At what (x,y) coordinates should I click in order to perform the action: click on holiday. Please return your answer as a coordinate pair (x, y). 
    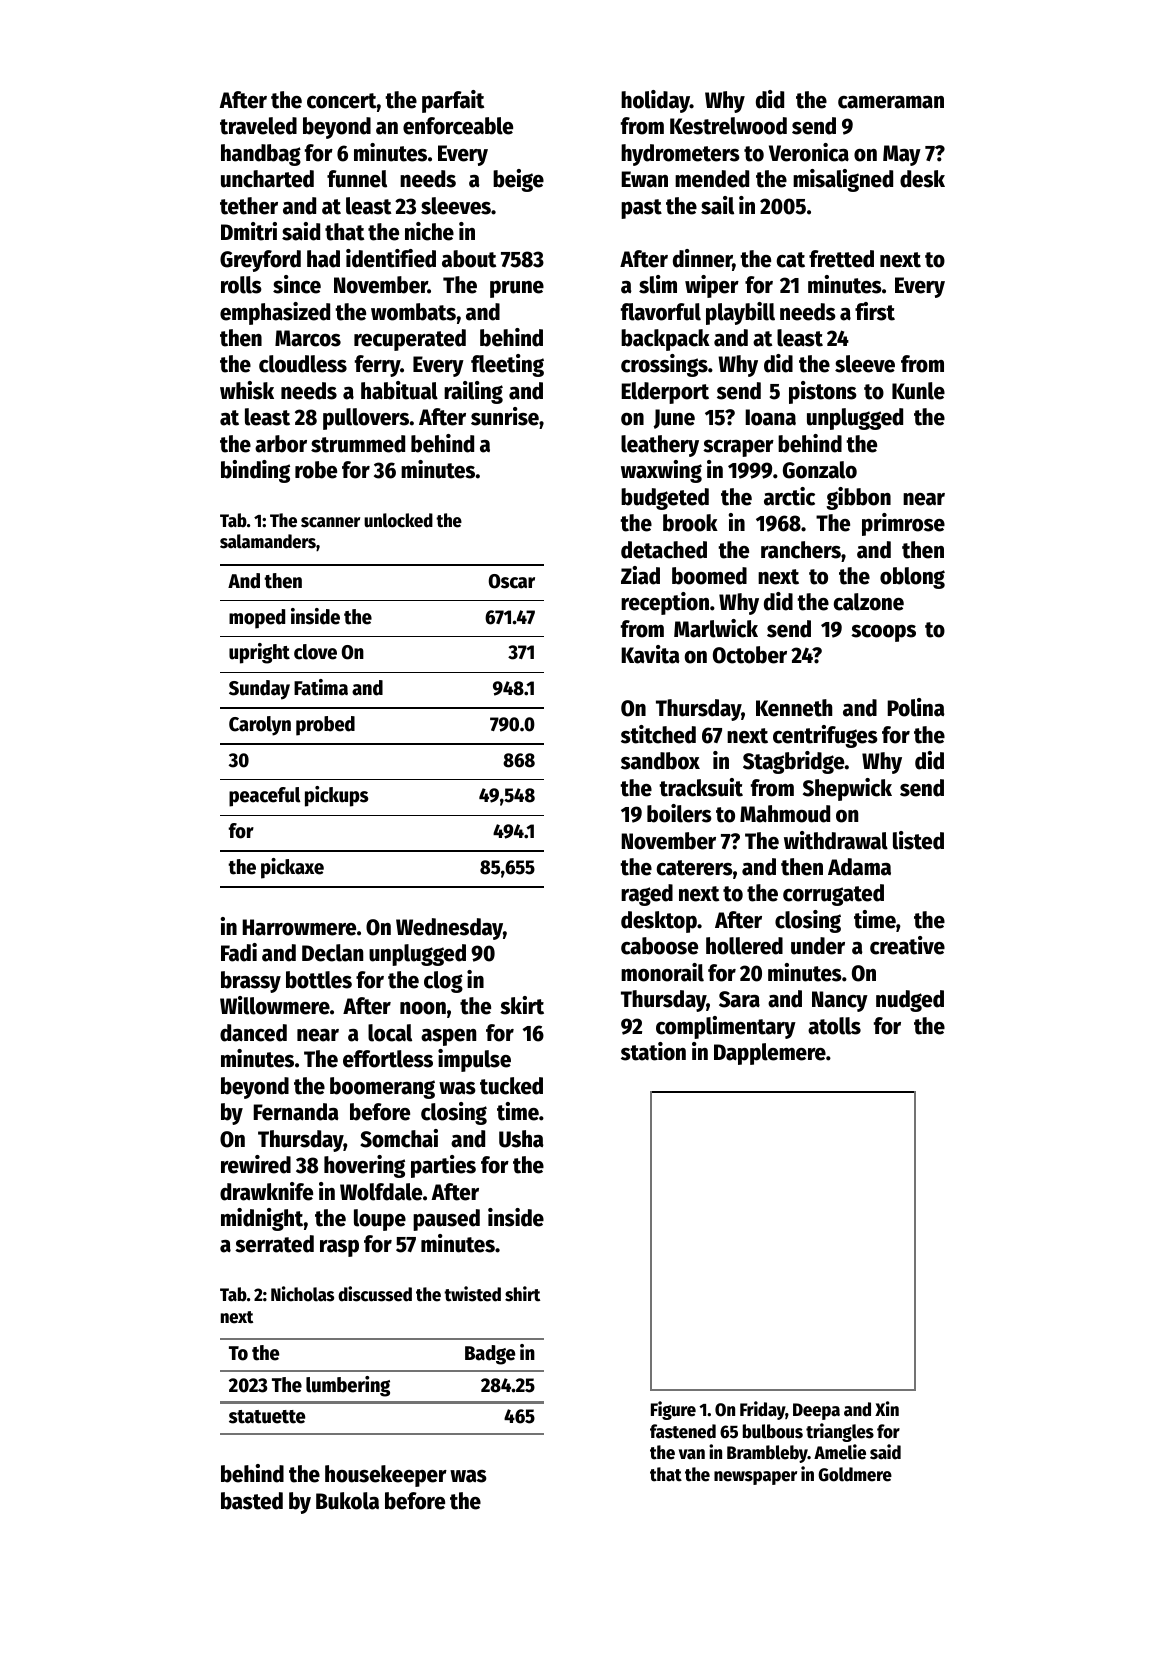
    Looking at the image, I should click on (655, 101).
